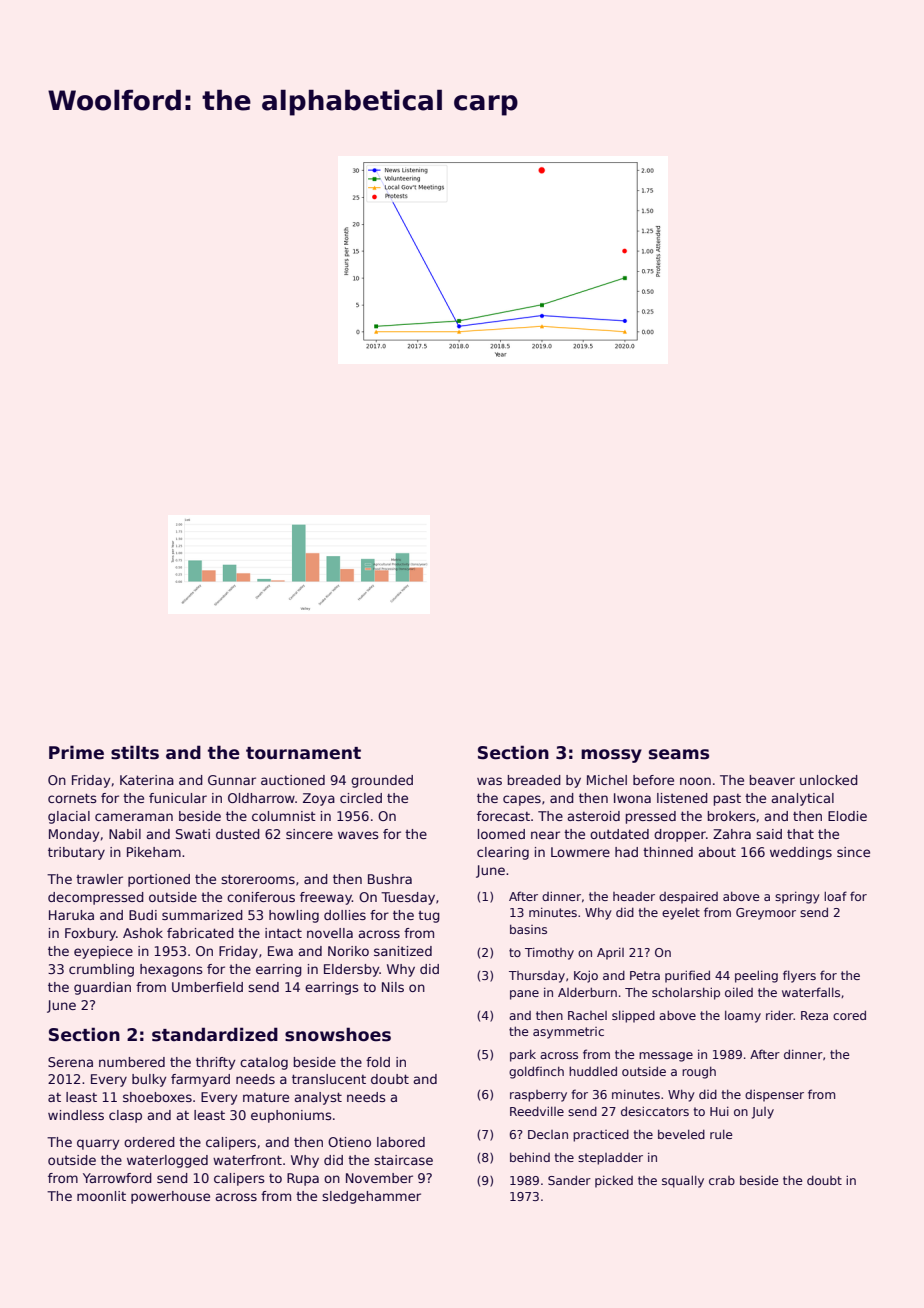 This screenshot has width=924, height=1308. Describe the element at coordinates (284, 816) in the screenshot. I see `columnist` at that location.
